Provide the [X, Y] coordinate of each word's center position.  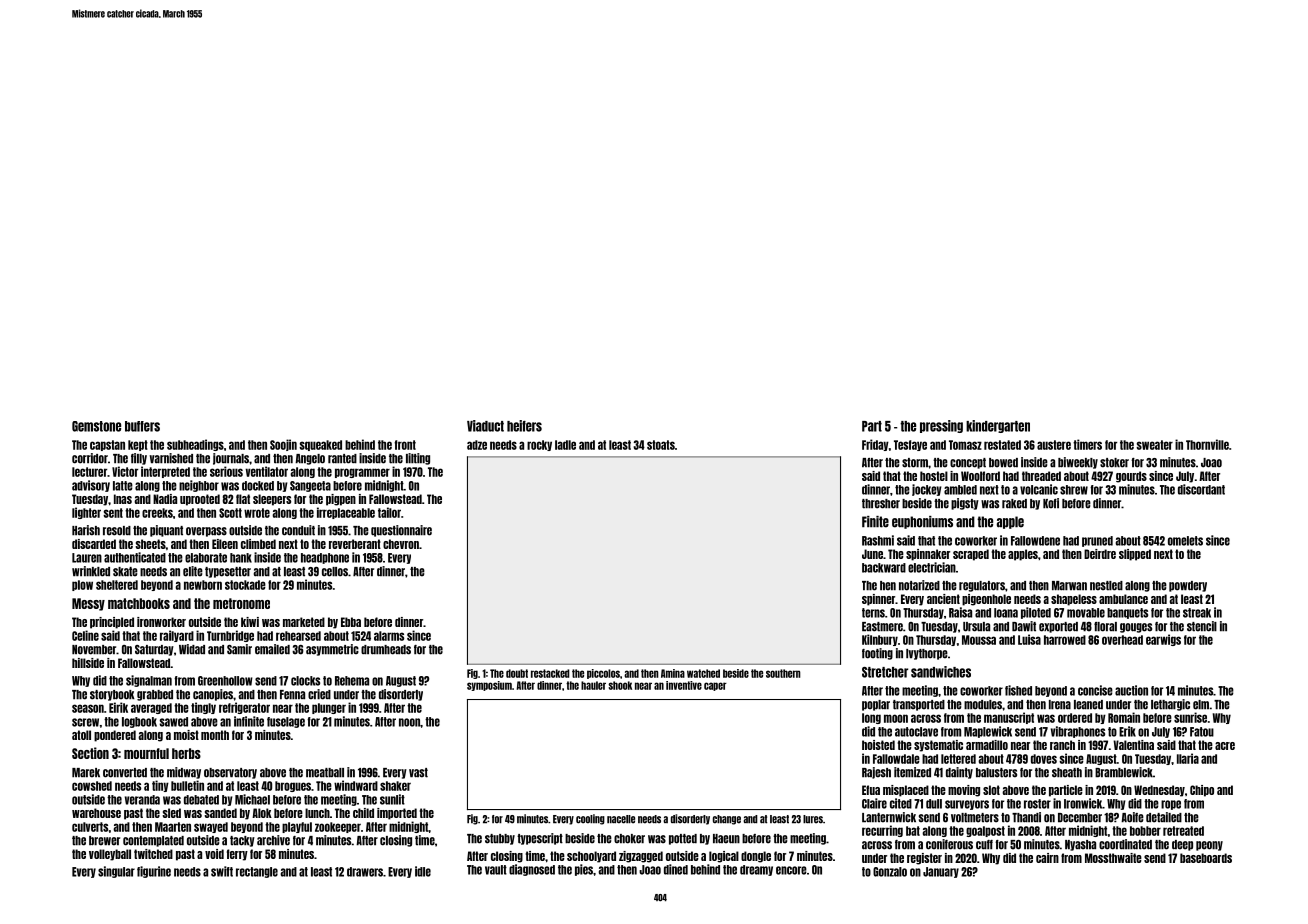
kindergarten [998, 426]
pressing [941, 426]
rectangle [257, 872]
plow [82, 585]
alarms [389, 636]
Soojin [283, 445]
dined [676, 869]
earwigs [1163, 640]
